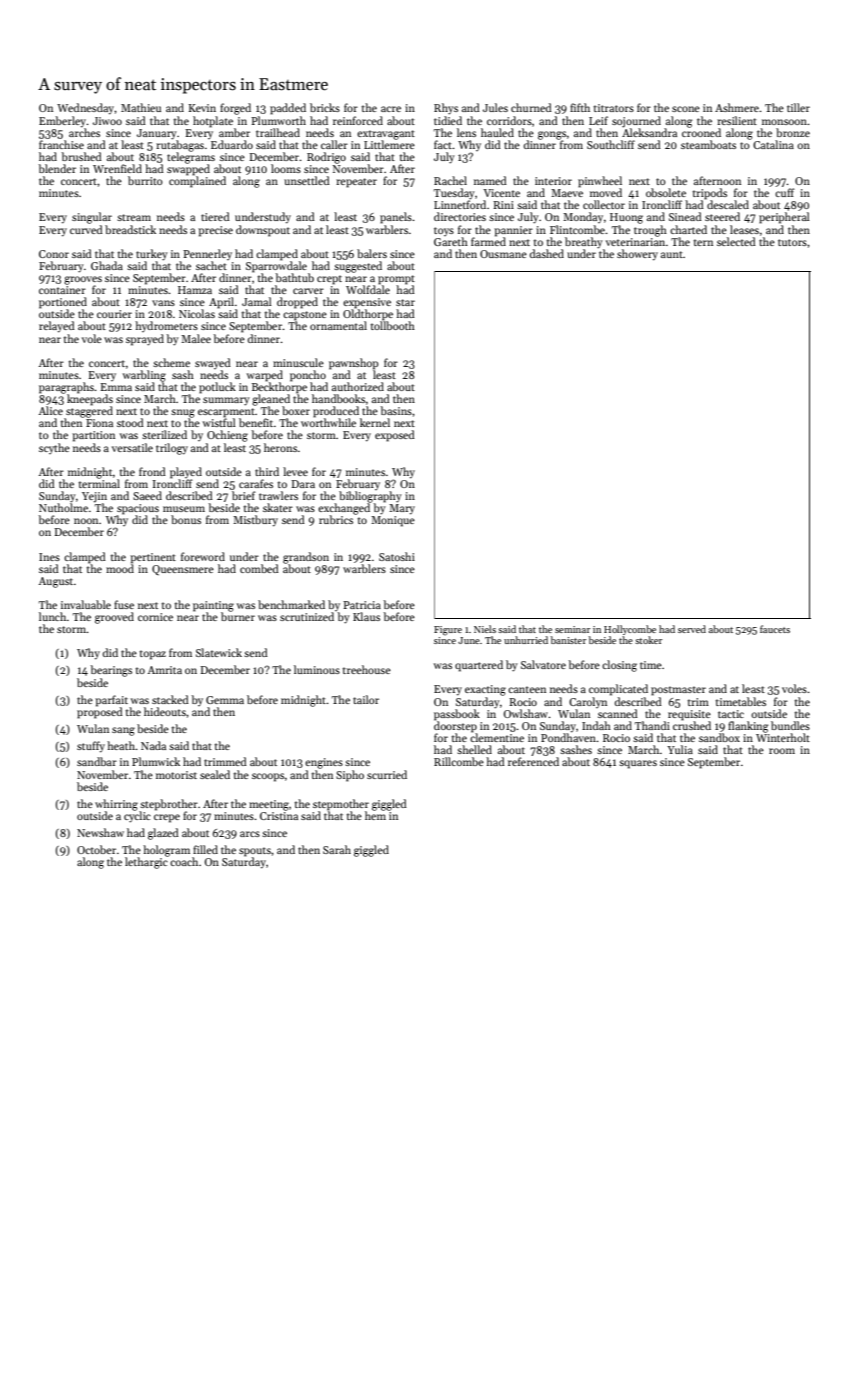 This screenshot has height=1400, width=849. What do you see at coordinates (649, 132) in the screenshot?
I see `Aleksandra` at bounding box center [649, 132].
